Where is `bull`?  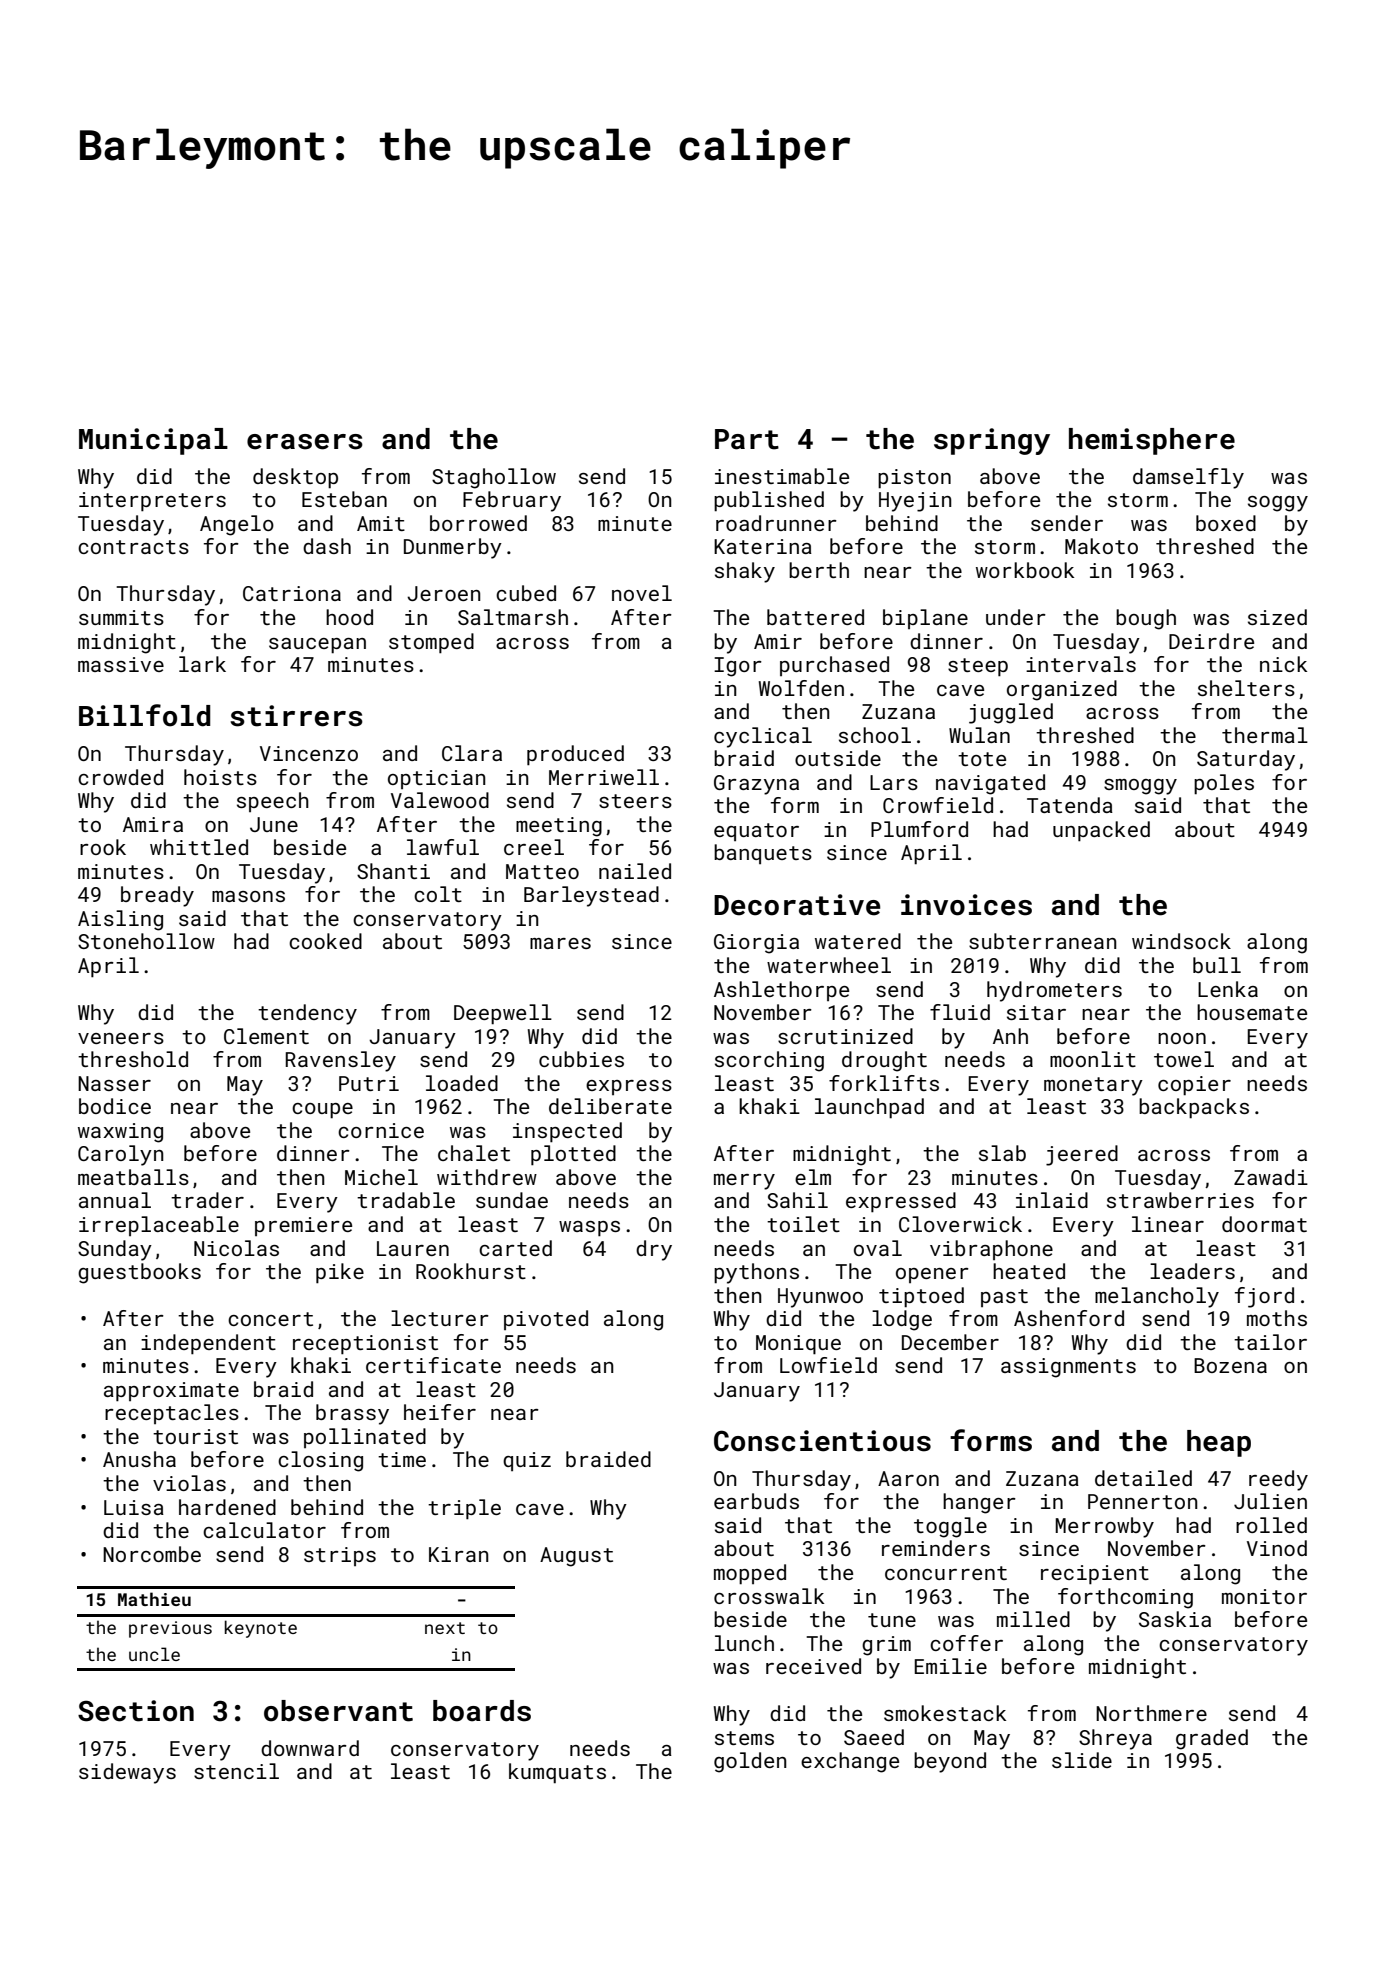
bull is located at coordinates (1217, 965).
